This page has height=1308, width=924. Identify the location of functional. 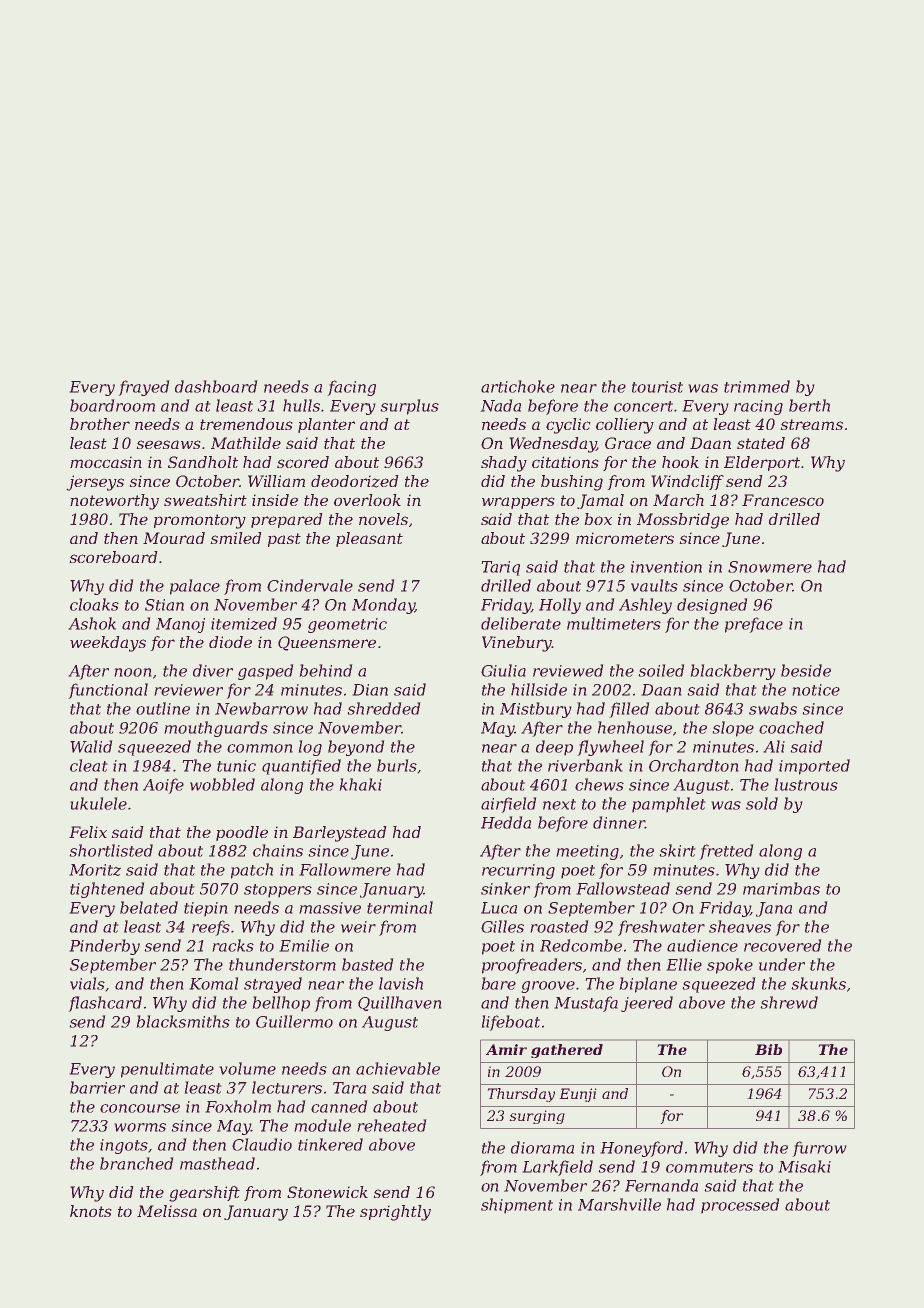
(108, 691).
